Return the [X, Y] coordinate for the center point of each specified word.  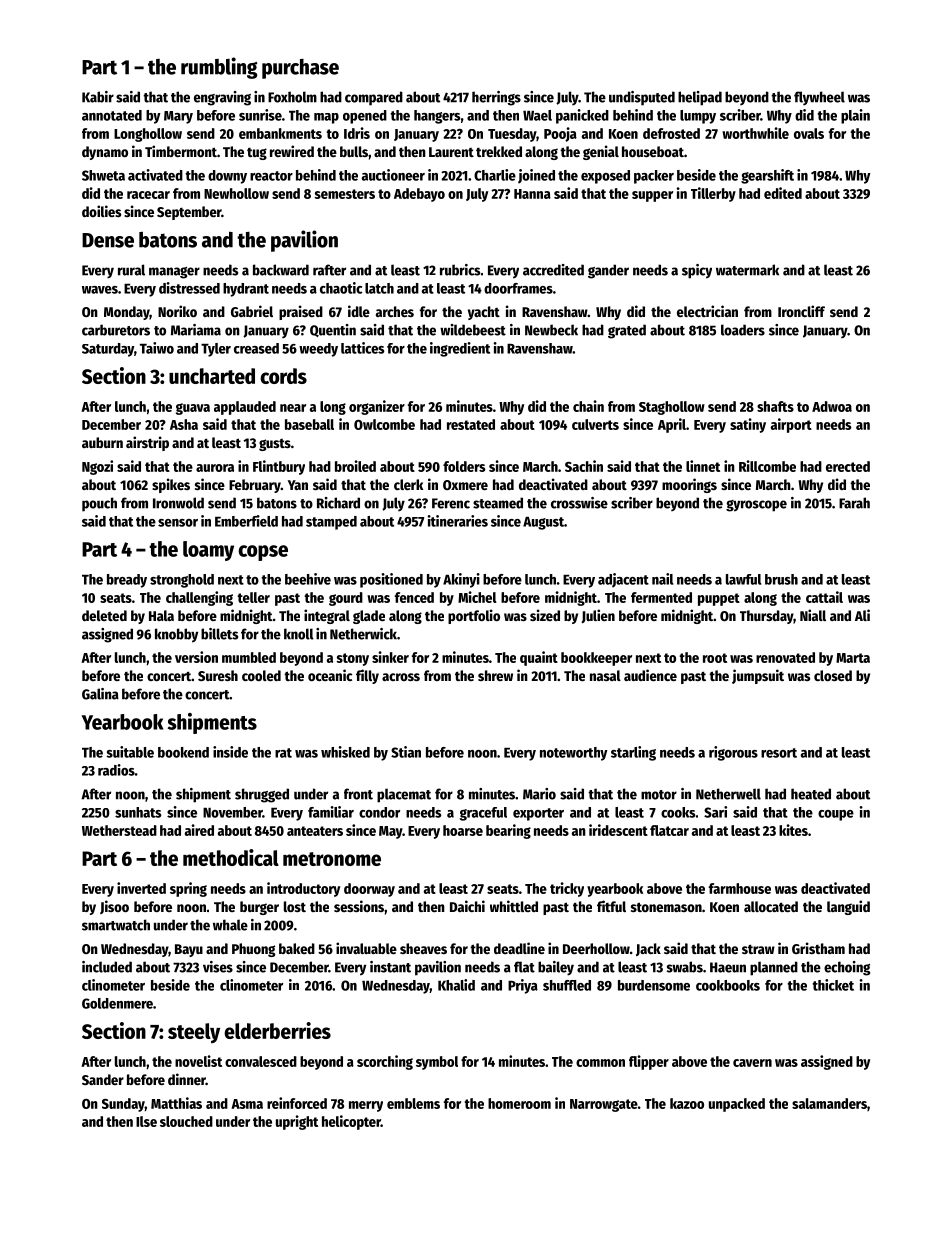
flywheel [819, 98]
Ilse [146, 1121]
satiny [748, 425]
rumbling [219, 68]
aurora [215, 468]
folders [464, 466]
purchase [300, 69]
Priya [523, 986]
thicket [833, 985]
